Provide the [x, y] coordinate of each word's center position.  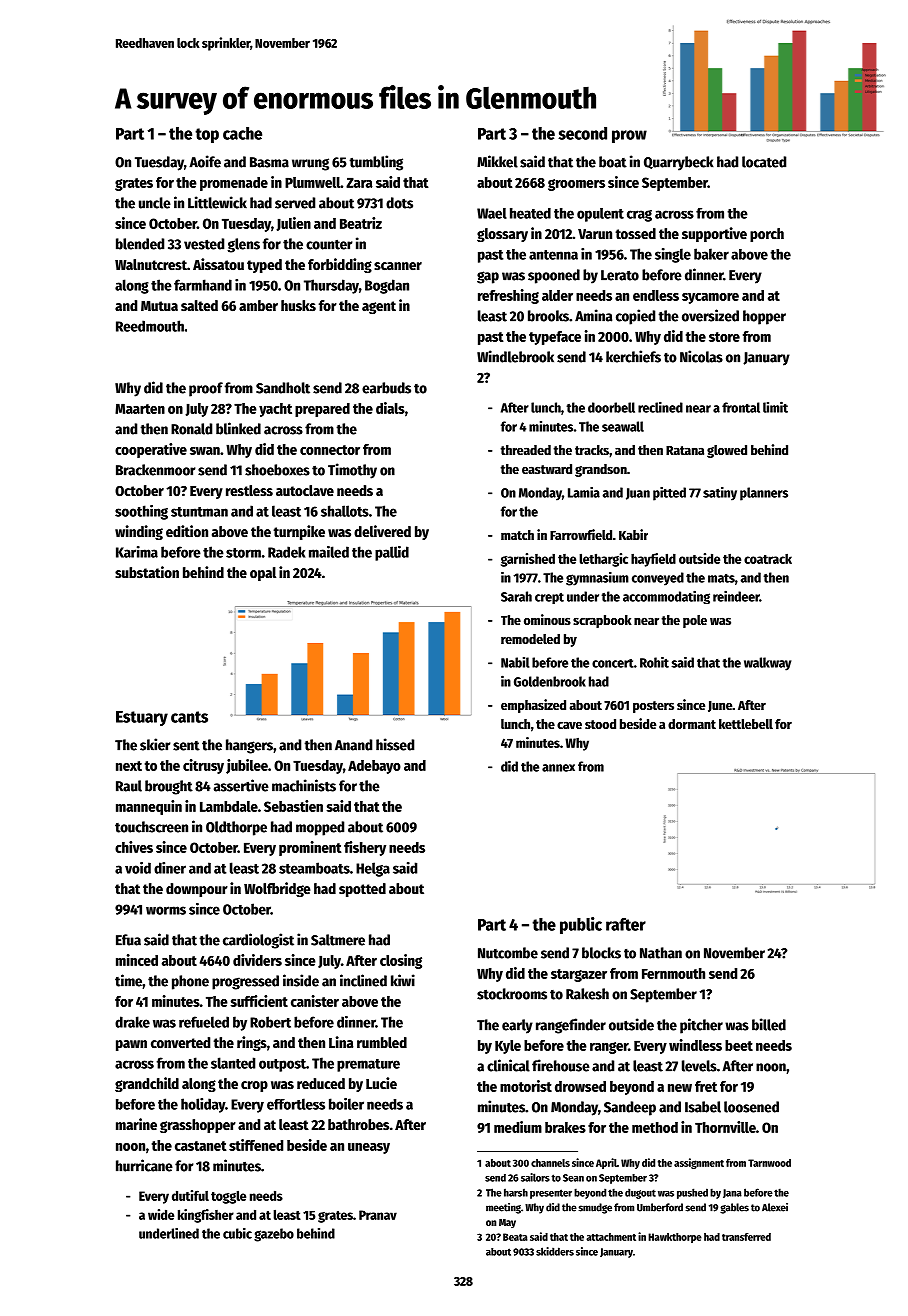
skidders [555, 1251]
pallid [392, 553]
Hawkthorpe [675, 1238]
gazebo [274, 1235]
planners [764, 494]
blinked [238, 428]
